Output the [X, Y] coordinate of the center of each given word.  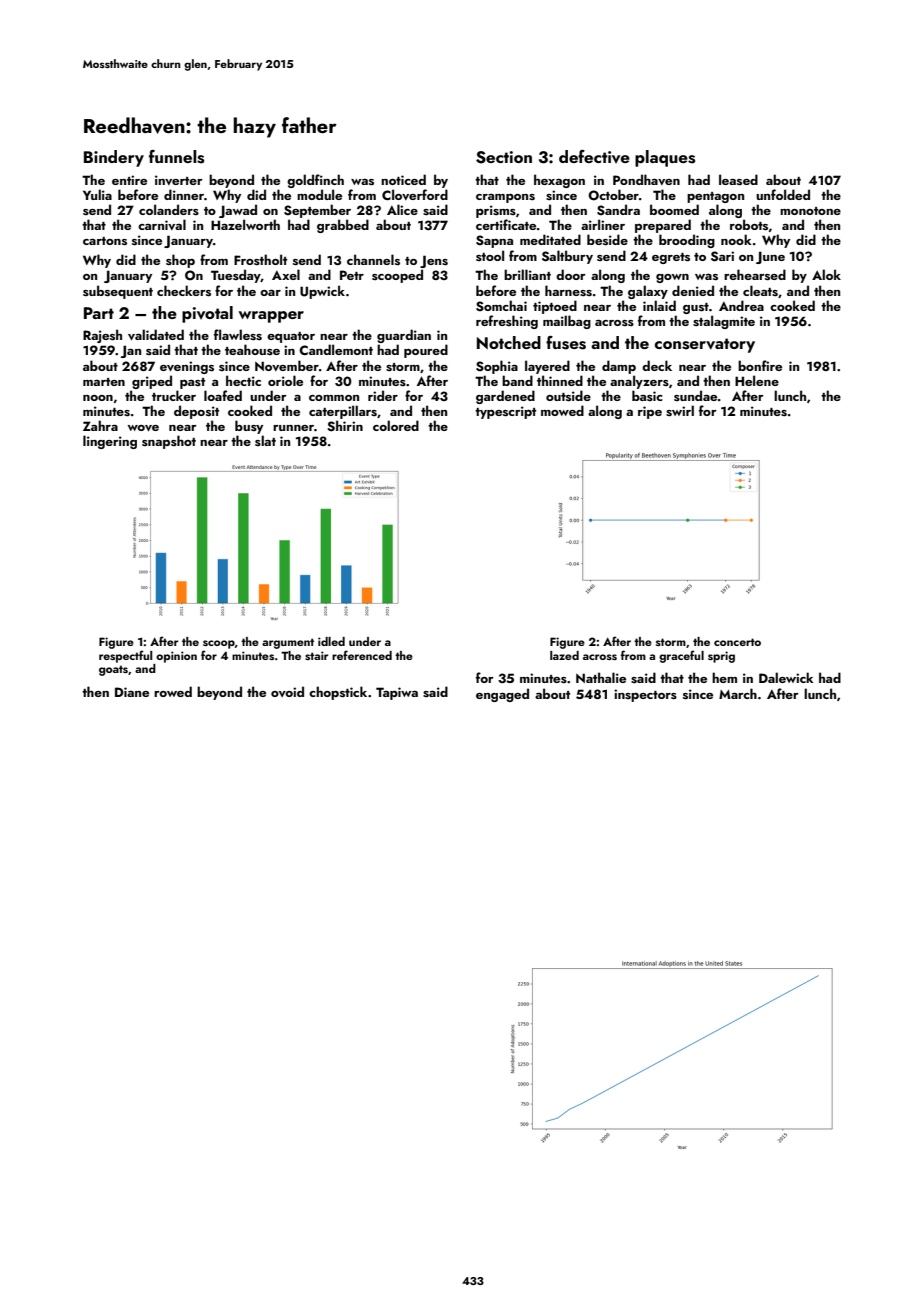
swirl [680, 411]
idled [331, 641]
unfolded [783, 194]
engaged [502, 695]
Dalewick [786, 677]
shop [180, 261]
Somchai [501, 306]
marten [104, 382]
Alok [826, 274]
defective [594, 157]
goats [113, 670]
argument [288, 643]
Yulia [97, 194]
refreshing [507, 322]
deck [657, 365]
